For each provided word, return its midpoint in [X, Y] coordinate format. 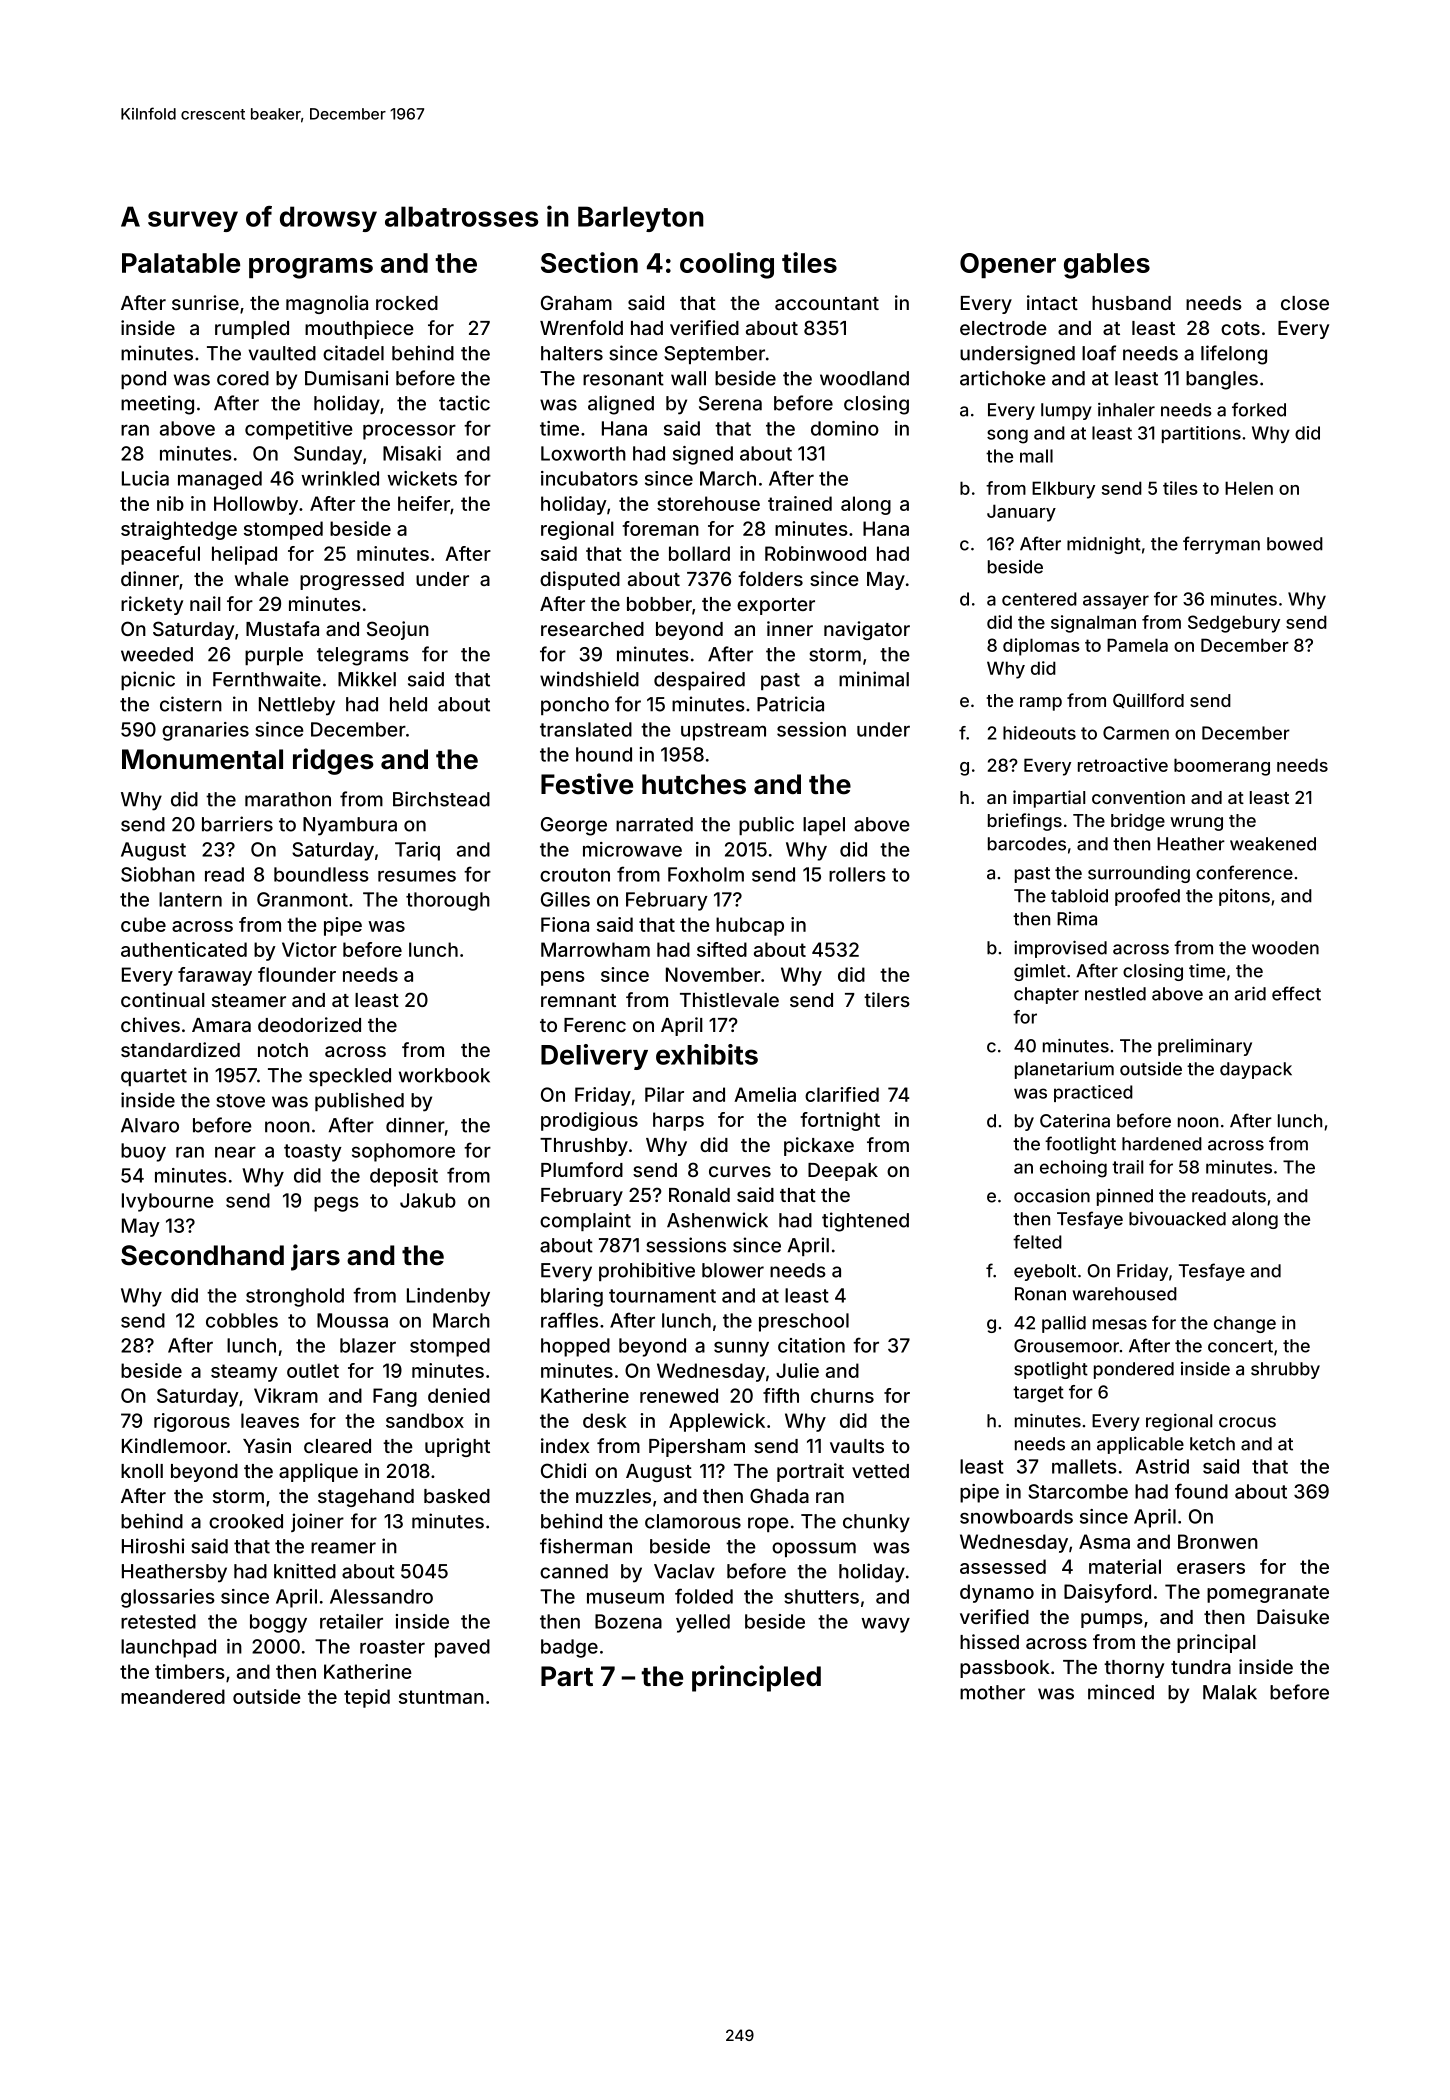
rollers [857, 874]
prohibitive [647, 1271]
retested [158, 1621]
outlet [313, 1370]
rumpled [252, 330]
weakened [1273, 844]
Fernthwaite [267, 679]
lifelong [1234, 355]
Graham [576, 302]
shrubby [1285, 1370]
